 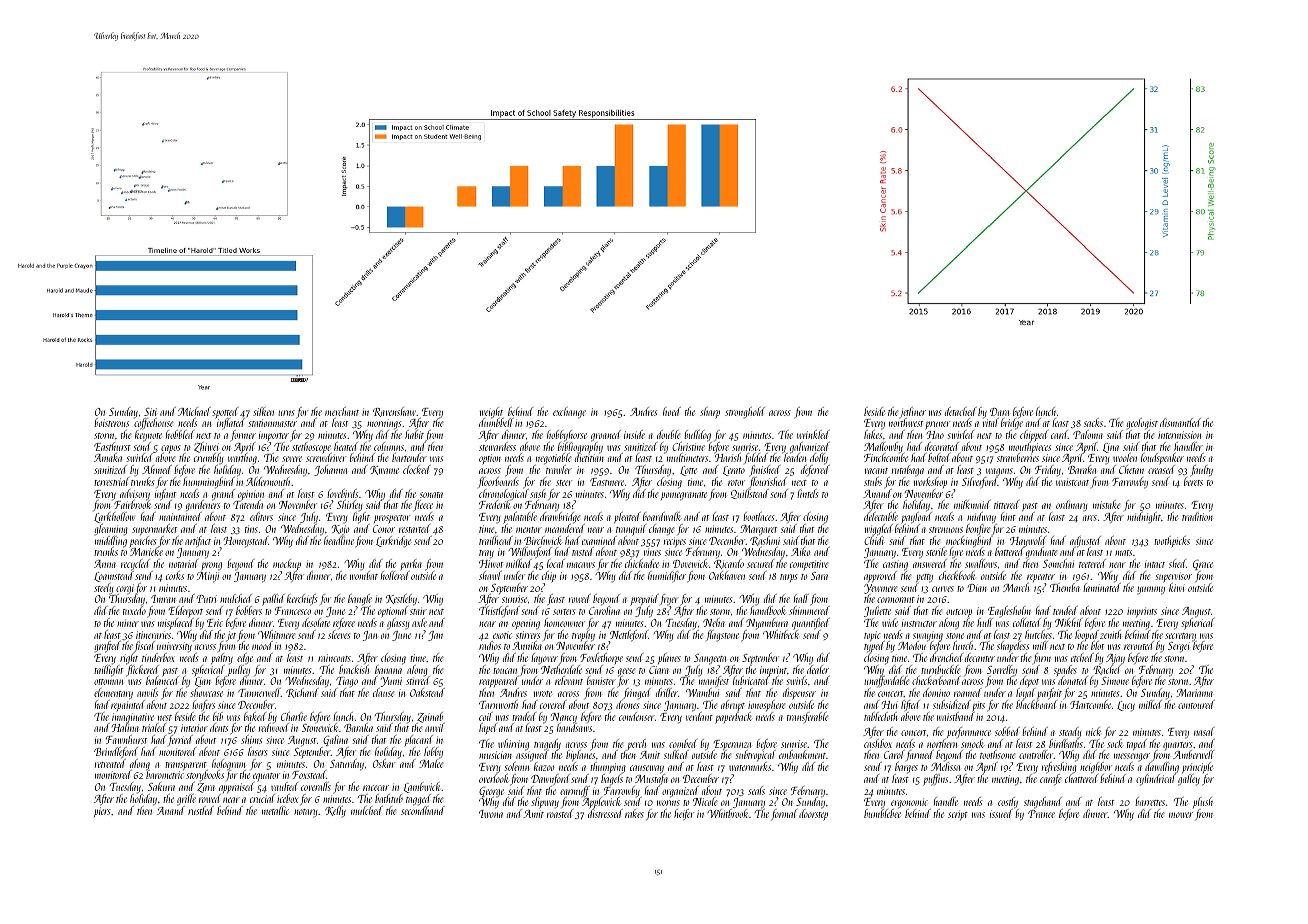 I want to click on checkerboard, so click(x=935, y=681).
